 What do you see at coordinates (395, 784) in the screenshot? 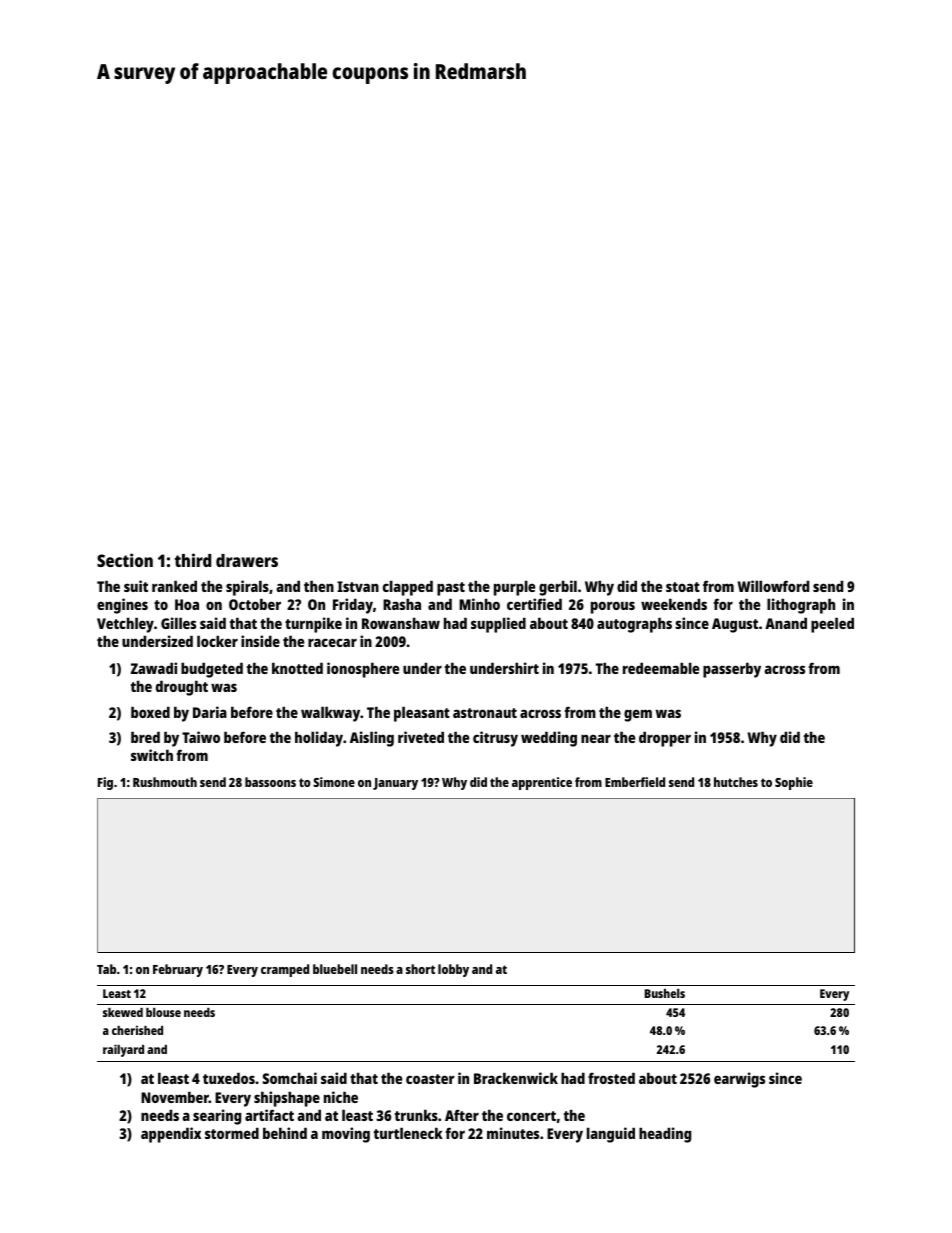
I see `January` at bounding box center [395, 784].
